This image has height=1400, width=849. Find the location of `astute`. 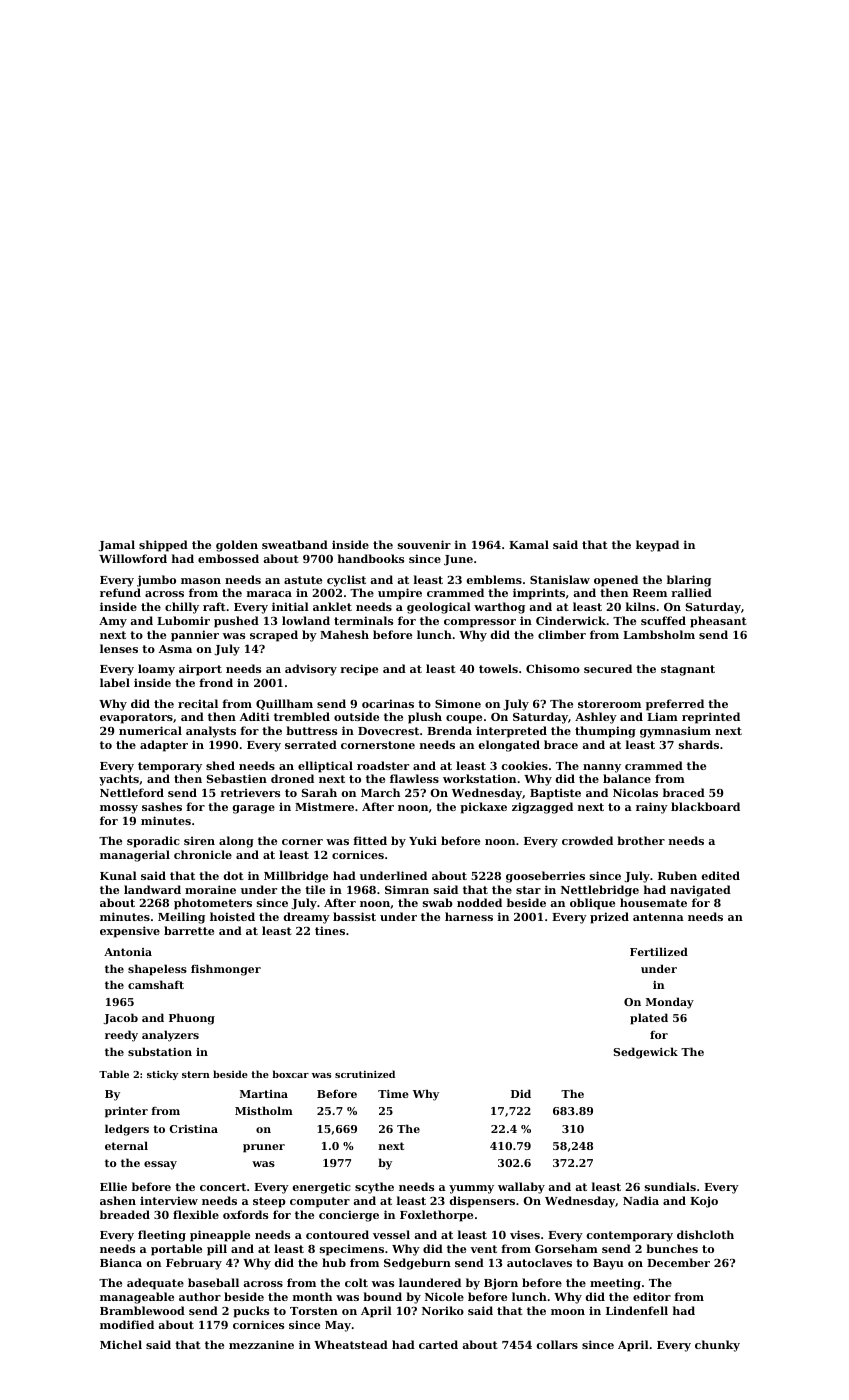

astute is located at coordinates (303, 580).
